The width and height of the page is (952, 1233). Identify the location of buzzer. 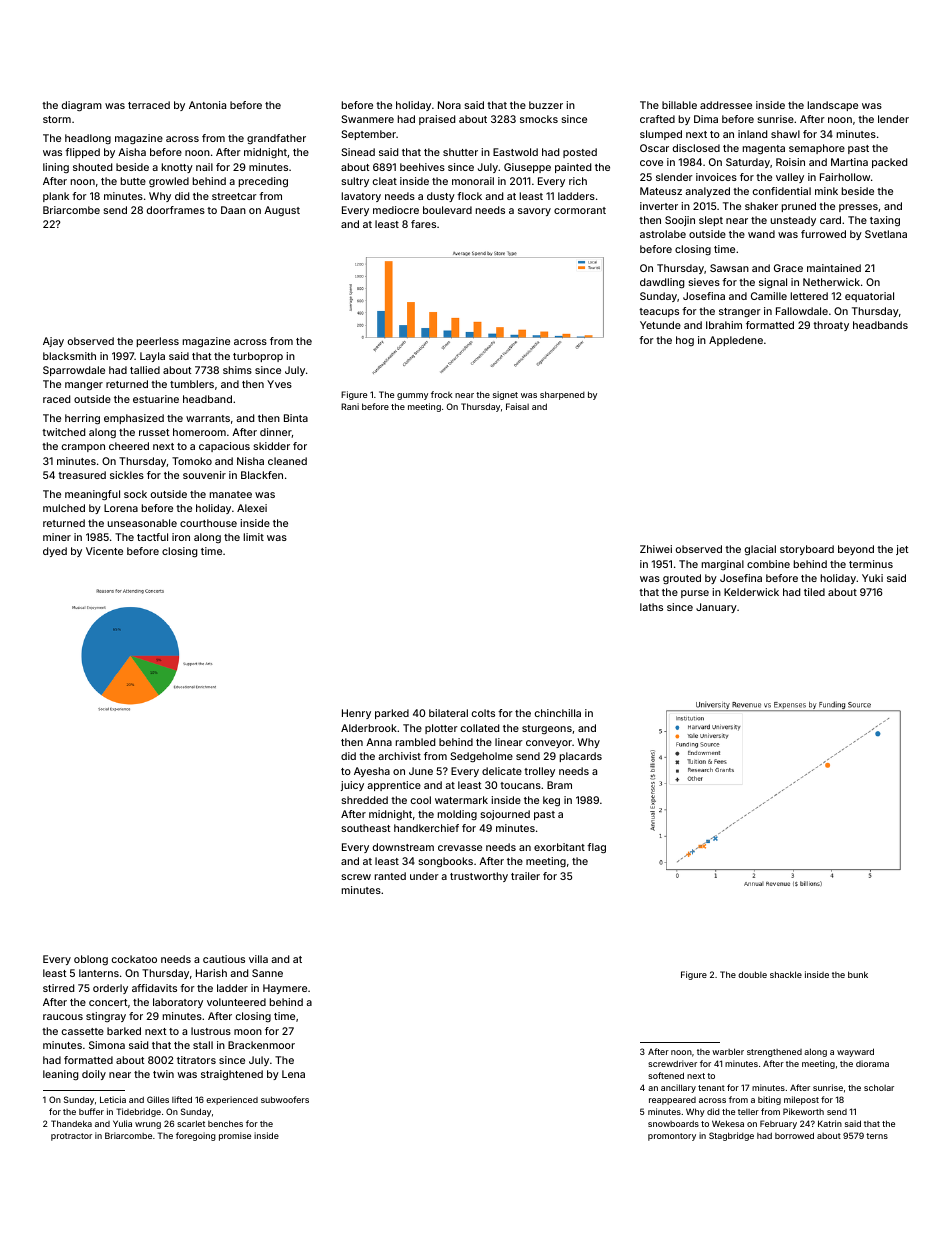
(546, 105).
